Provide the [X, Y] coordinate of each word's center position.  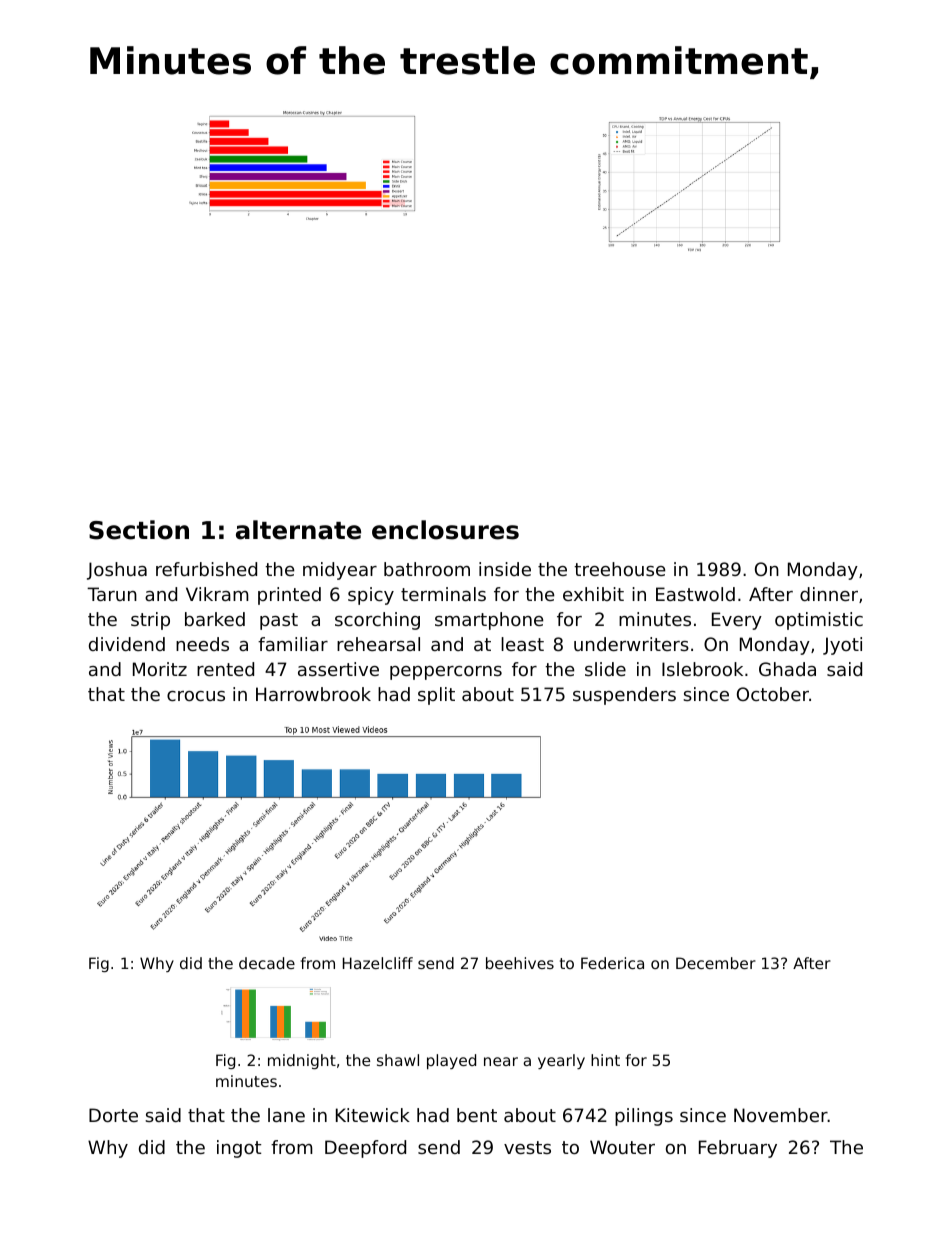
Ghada [787, 669]
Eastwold [695, 594]
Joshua [117, 571]
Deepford [365, 1149]
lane [286, 1115]
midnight [302, 1061]
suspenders [624, 696]
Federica [612, 963]
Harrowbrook [313, 694]
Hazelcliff [378, 963]
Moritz [160, 669]
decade [267, 963]
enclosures [445, 530]
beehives [520, 963]
